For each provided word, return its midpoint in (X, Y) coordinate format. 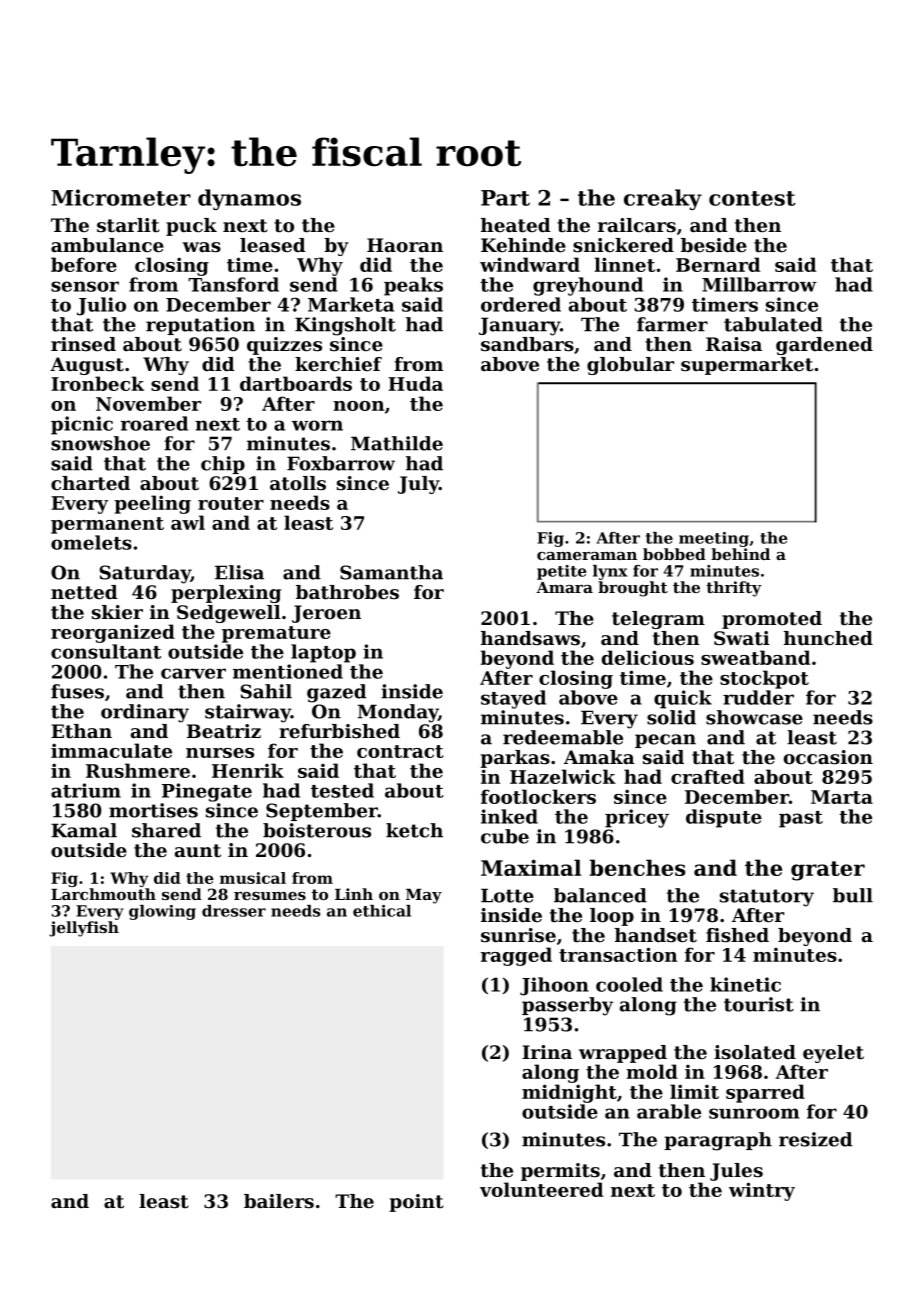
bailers (279, 1201)
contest (752, 198)
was (201, 247)
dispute (724, 818)
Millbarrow (759, 284)
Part (505, 198)
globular (630, 366)
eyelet (833, 1054)
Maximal (531, 867)
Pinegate (207, 792)
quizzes (284, 346)
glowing (162, 912)
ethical (382, 911)
